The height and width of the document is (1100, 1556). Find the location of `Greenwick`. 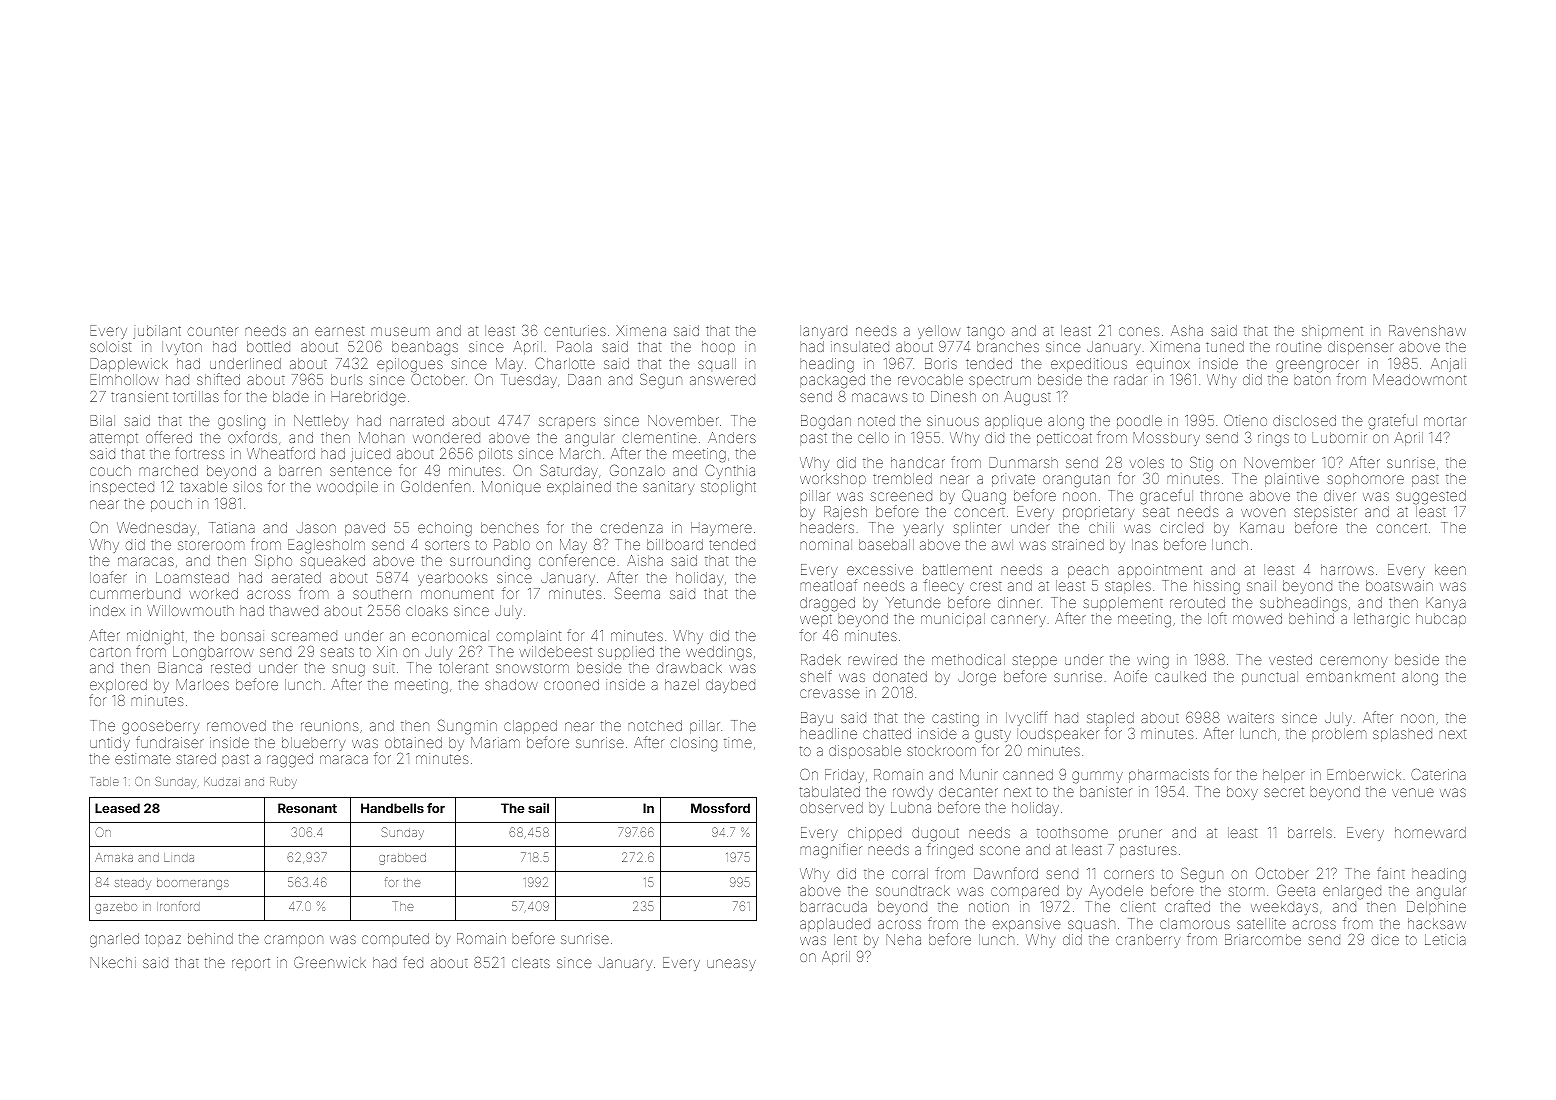

Greenwick is located at coordinates (330, 962).
